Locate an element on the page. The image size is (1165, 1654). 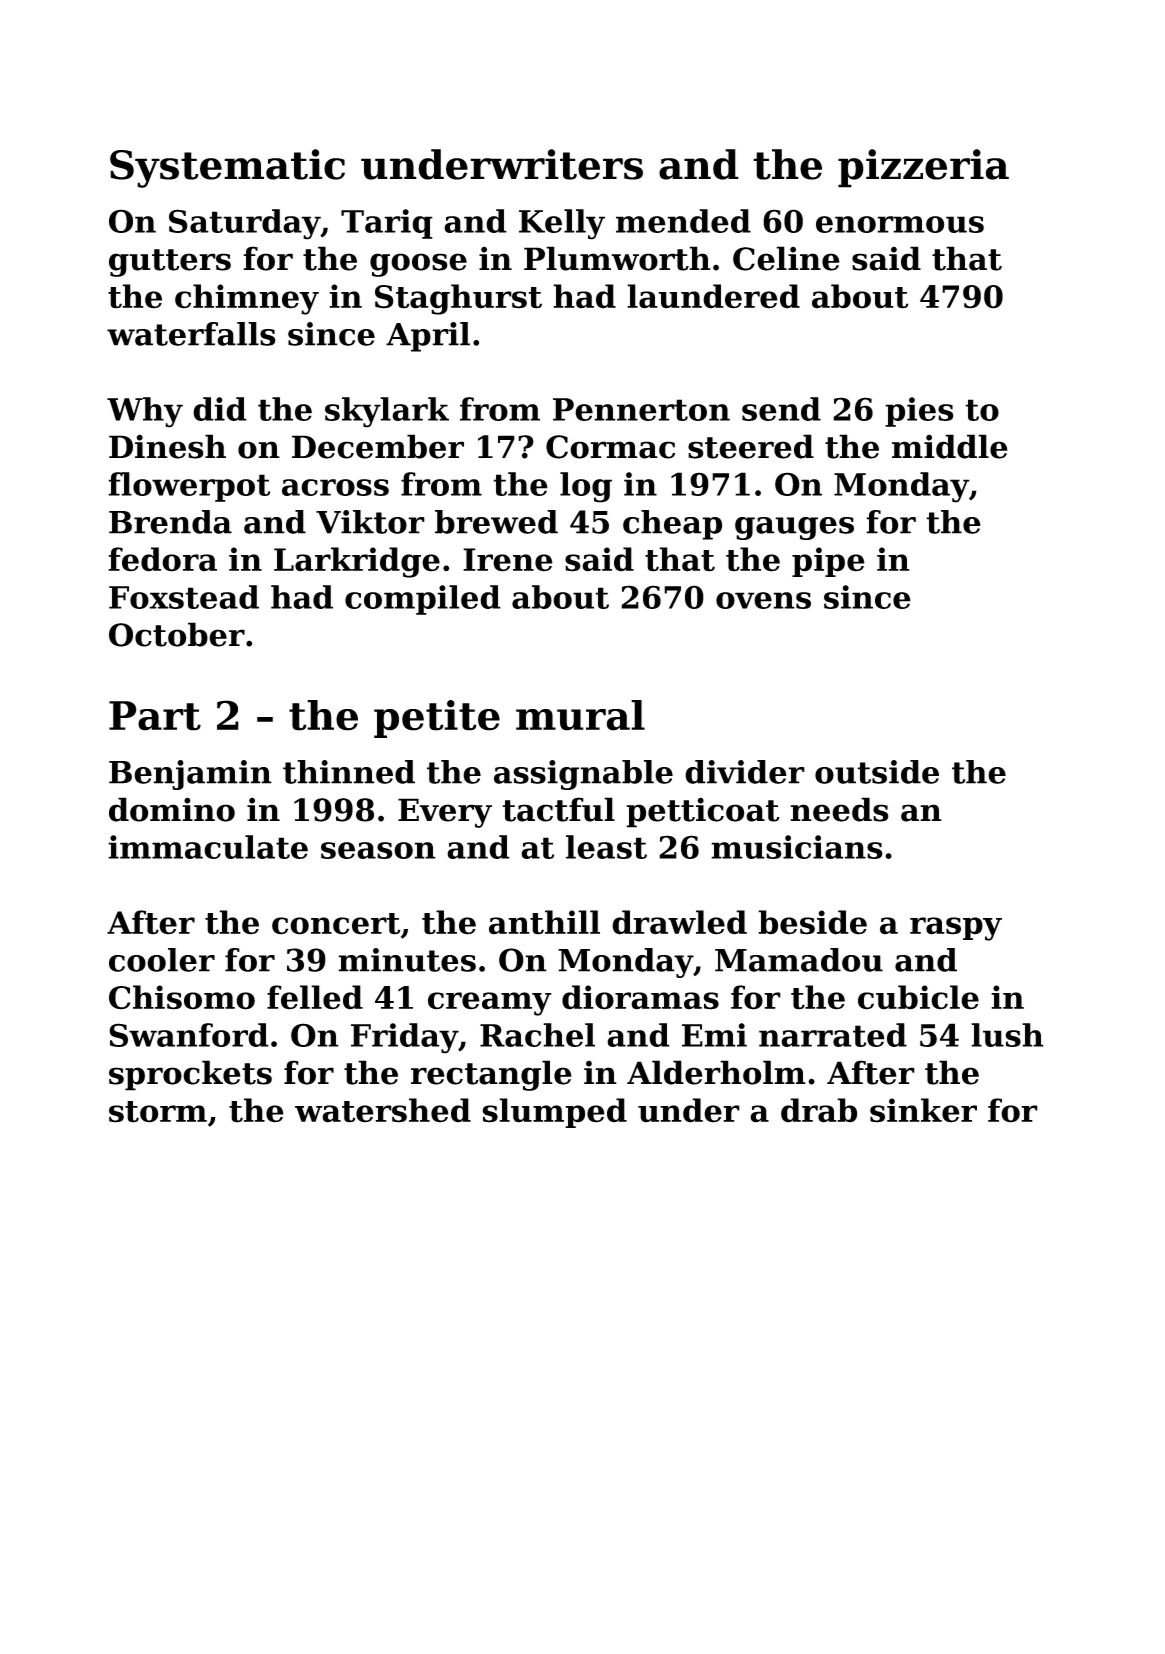
middle is located at coordinates (950, 446).
